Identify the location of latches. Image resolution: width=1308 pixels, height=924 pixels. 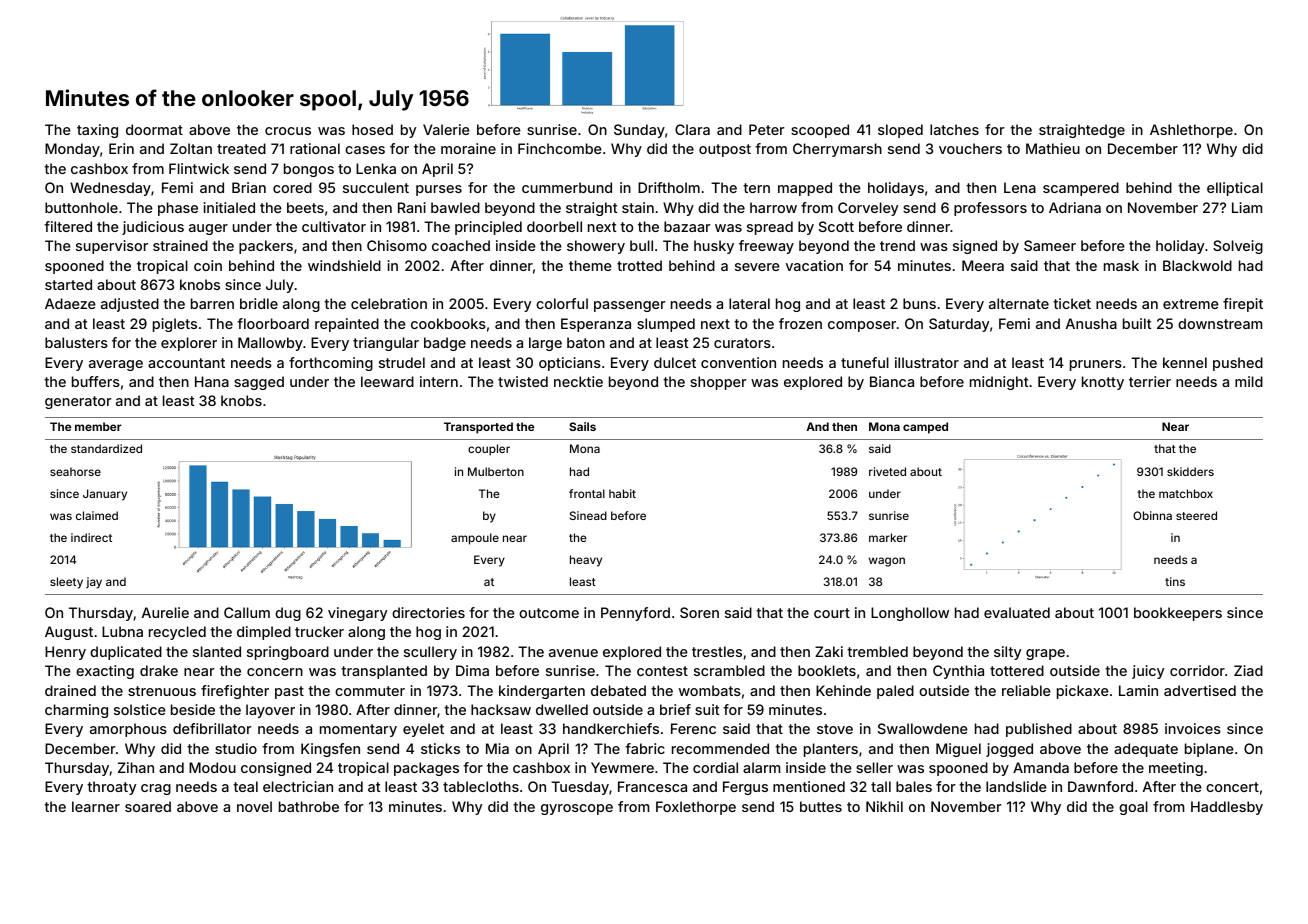
(954, 129).
